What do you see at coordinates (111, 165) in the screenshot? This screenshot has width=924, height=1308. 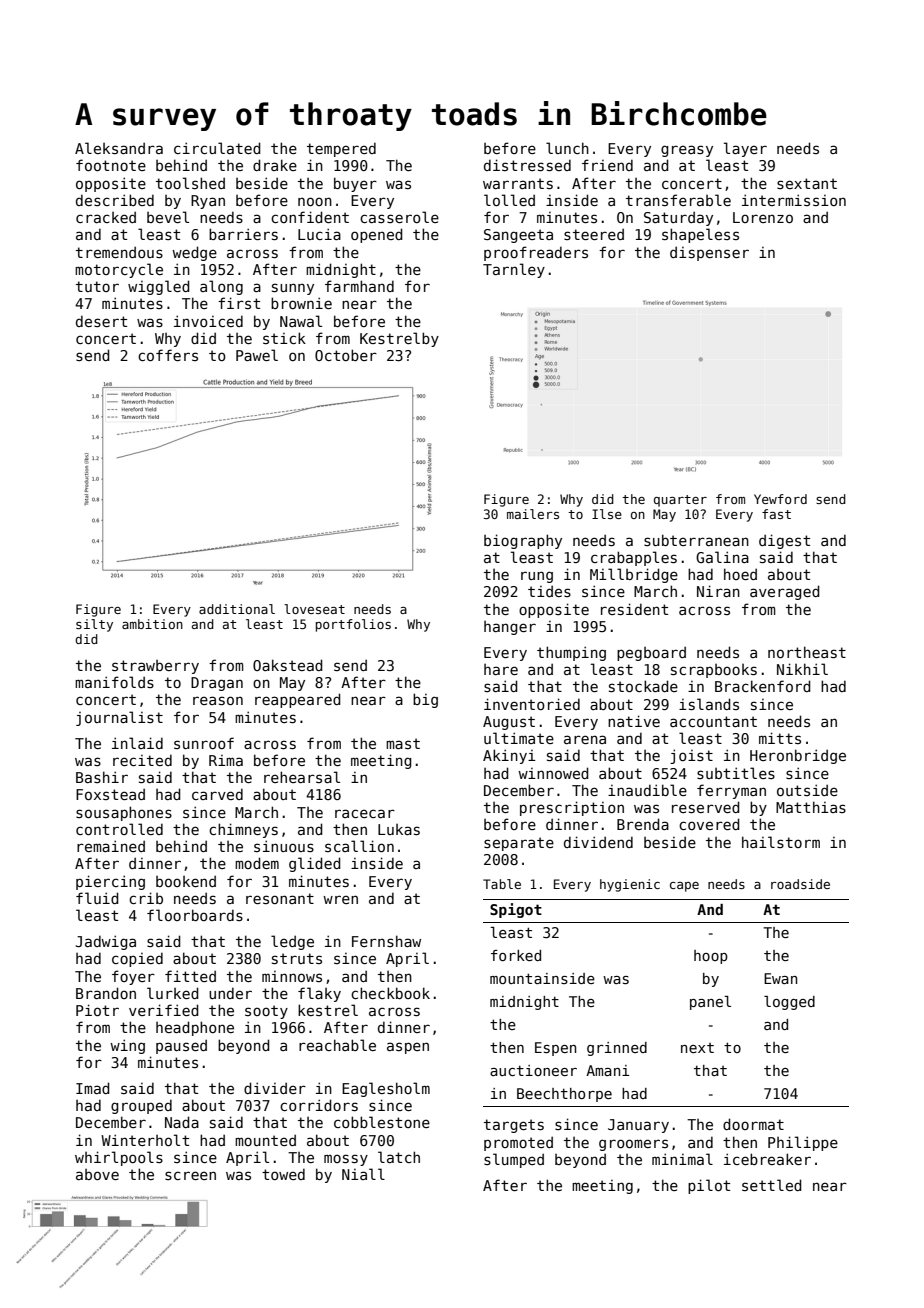 I see `footnote` at bounding box center [111, 165].
